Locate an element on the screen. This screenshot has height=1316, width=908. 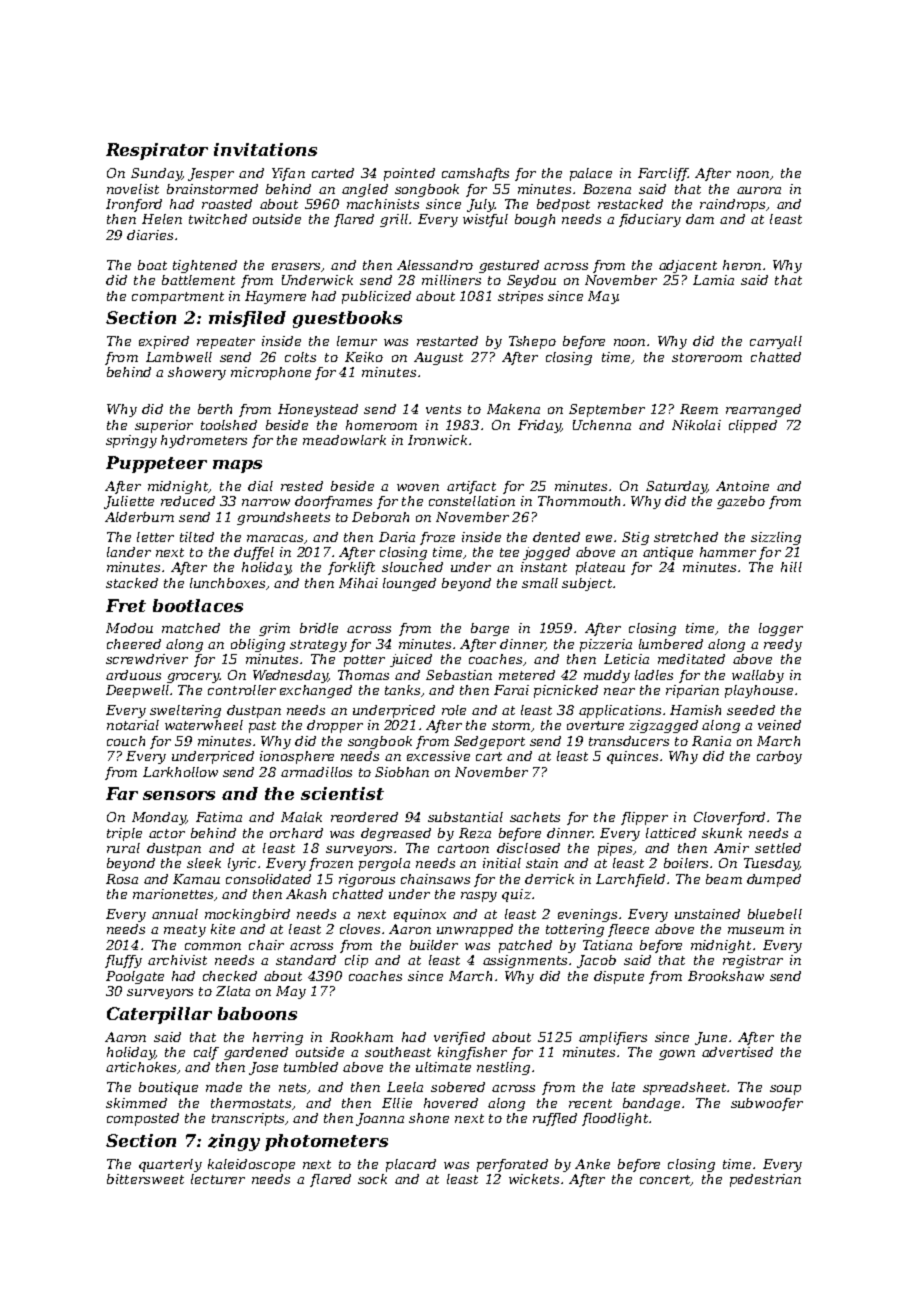
Mihai is located at coordinates (358, 583).
